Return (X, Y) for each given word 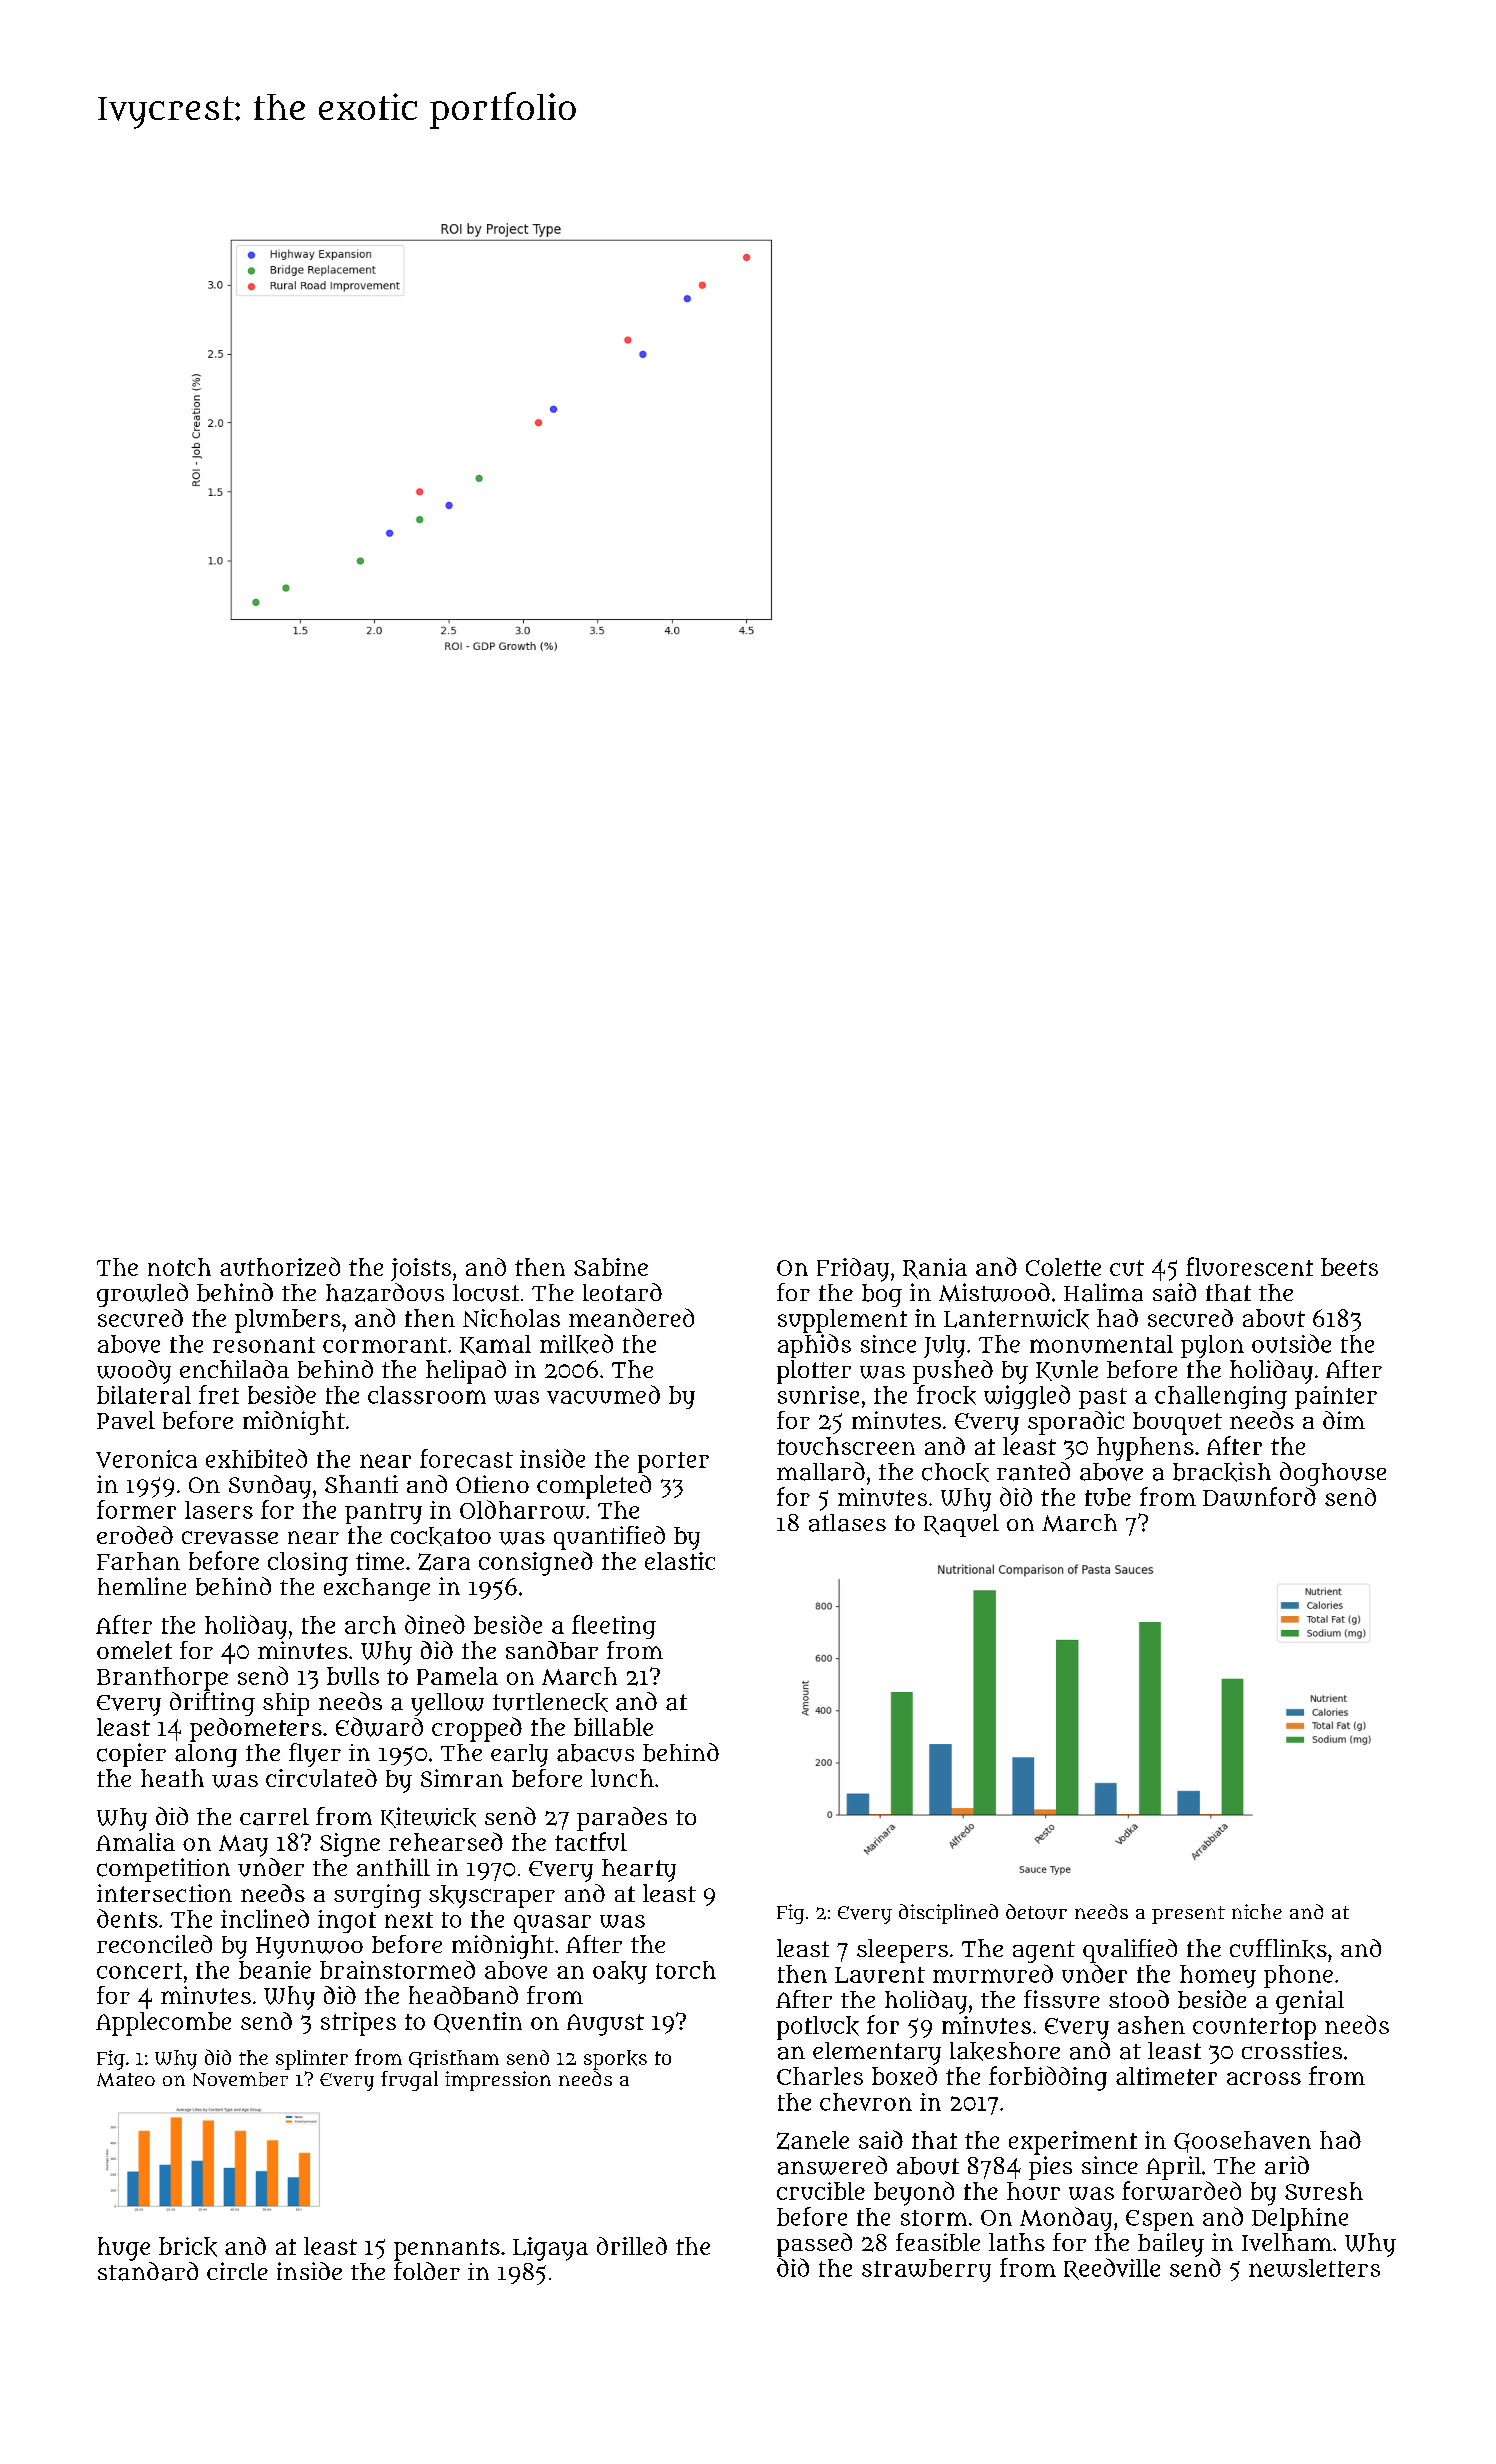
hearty (639, 1870)
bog (882, 1295)
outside (1291, 1343)
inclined (265, 1918)
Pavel (126, 1420)
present (1188, 1915)
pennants (447, 2250)
